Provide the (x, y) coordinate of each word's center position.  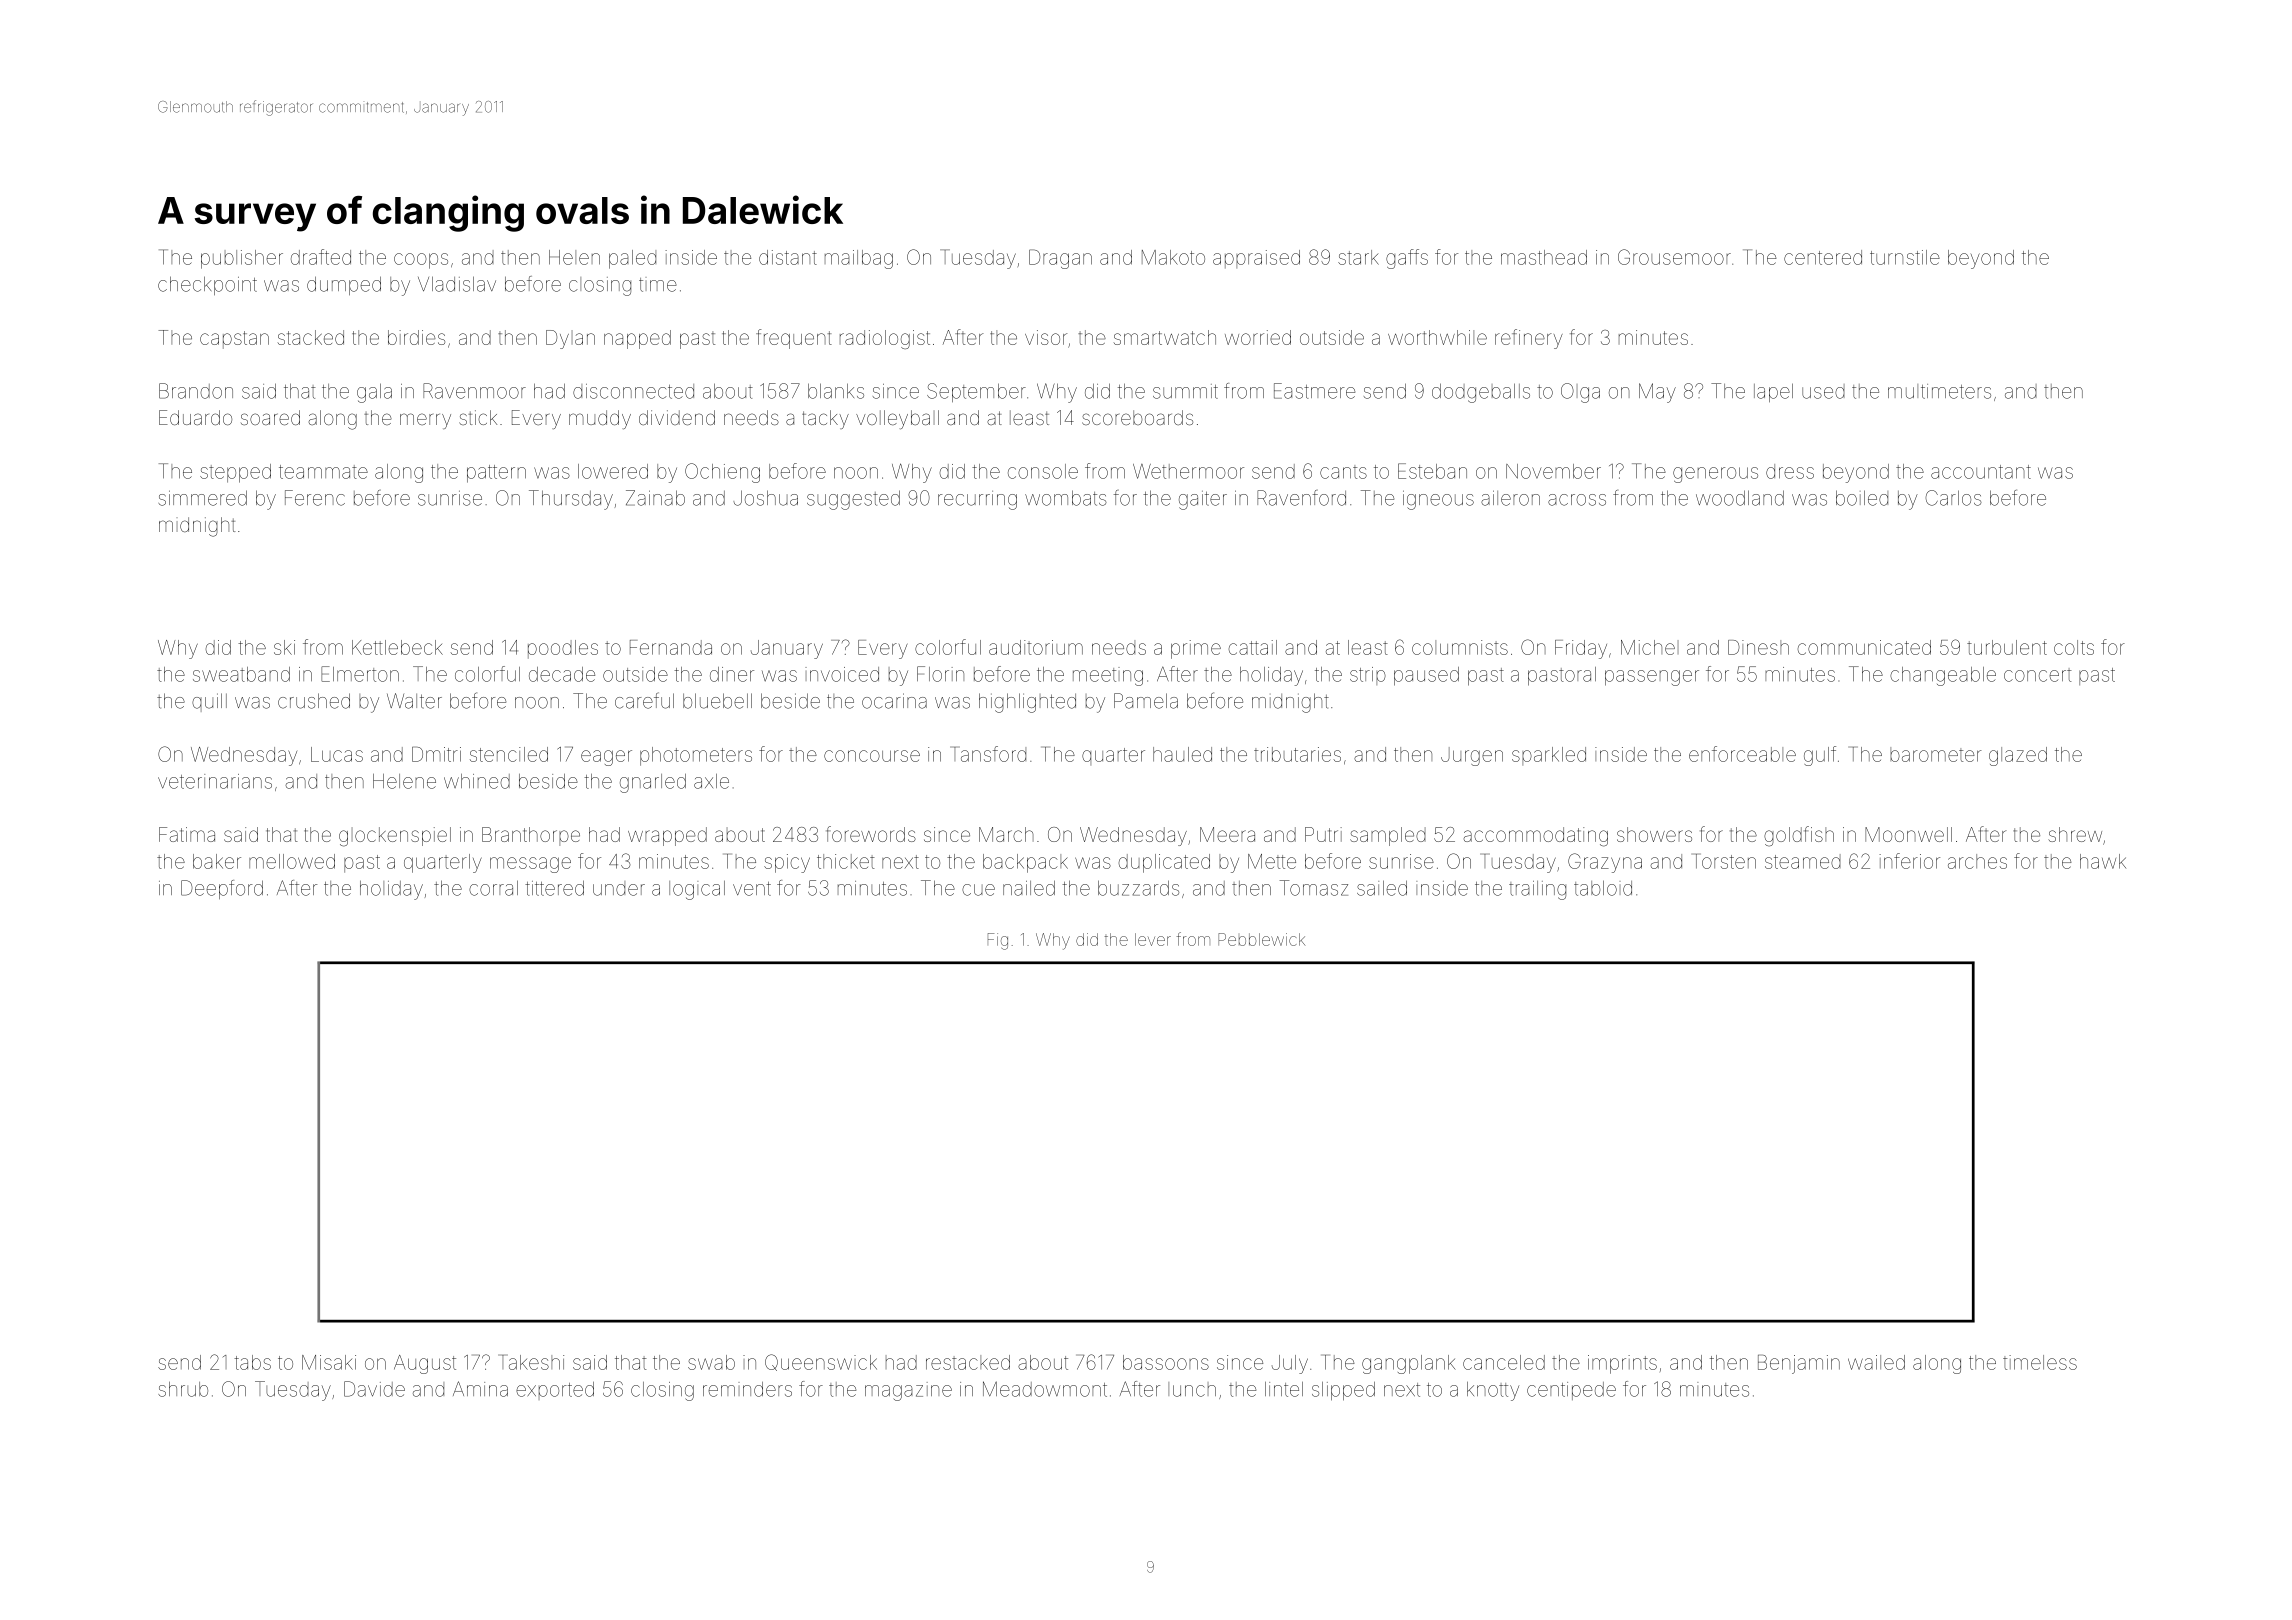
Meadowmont (1045, 1389)
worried (1258, 337)
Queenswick (821, 1362)
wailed (1876, 1362)
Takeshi (533, 1362)
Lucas (337, 754)
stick (478, 417)
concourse (872, 756)
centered (1823, 257)
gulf (1820, 756)
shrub (183, 1389)
